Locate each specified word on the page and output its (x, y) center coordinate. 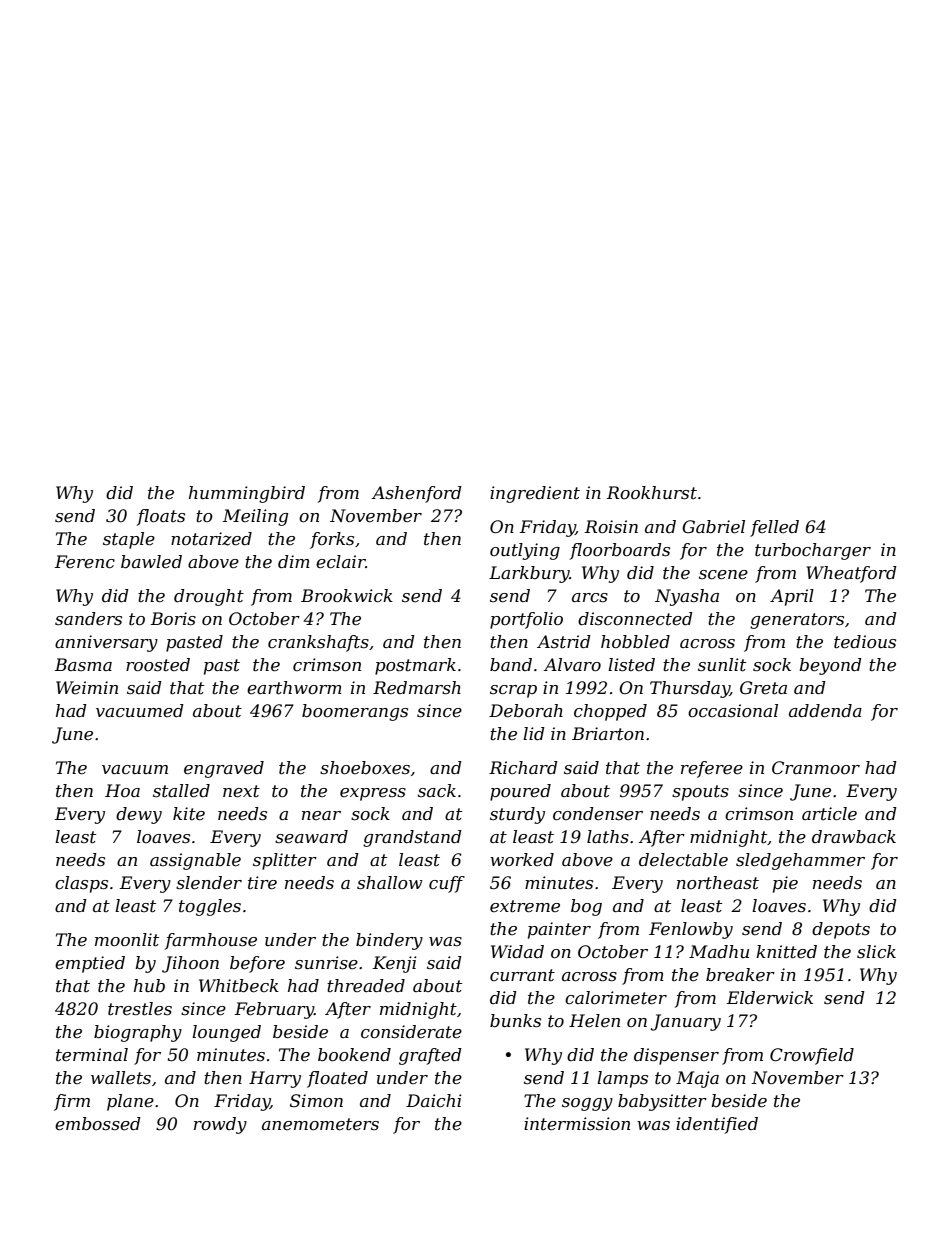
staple (129, 540)
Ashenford (416, 494)
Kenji (395, 964)
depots (841, 930)
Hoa (122, 790)
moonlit (127, 940)
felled (774, 528)
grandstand (412, 838)
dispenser (676, 1056)
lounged (226, 1033)
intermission (577, 1124)
